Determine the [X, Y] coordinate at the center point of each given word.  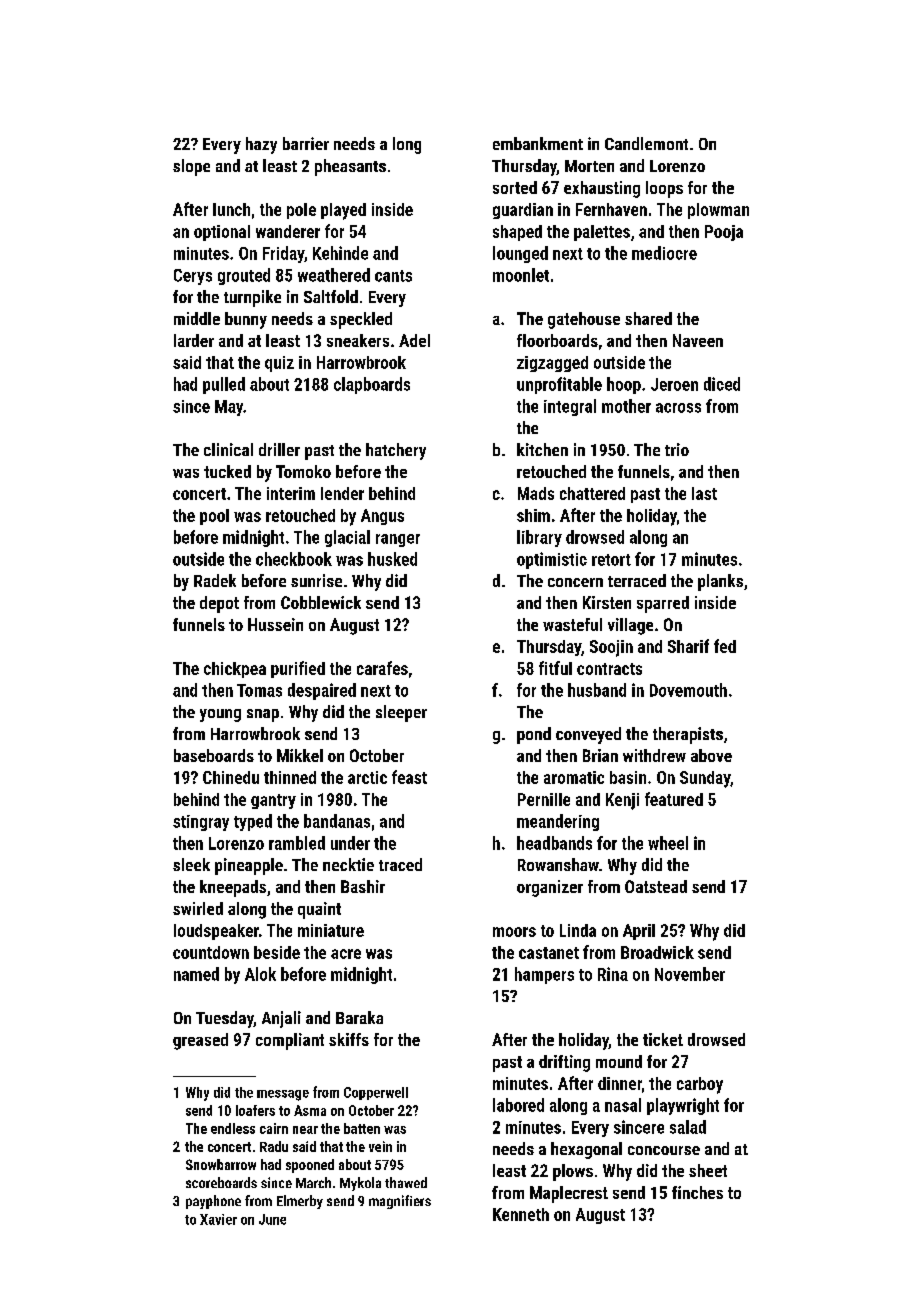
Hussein [275, 624]
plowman [718, 211]
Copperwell [376, 1093]
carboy [700, 1085]
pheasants [350, 167]
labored [518, 1105]
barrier [306, 143]
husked [392, 559]
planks [720, 582]
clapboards [372, 385]
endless [233, 1128]
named [196, 974]
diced [722, 384]
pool [214, 517]
